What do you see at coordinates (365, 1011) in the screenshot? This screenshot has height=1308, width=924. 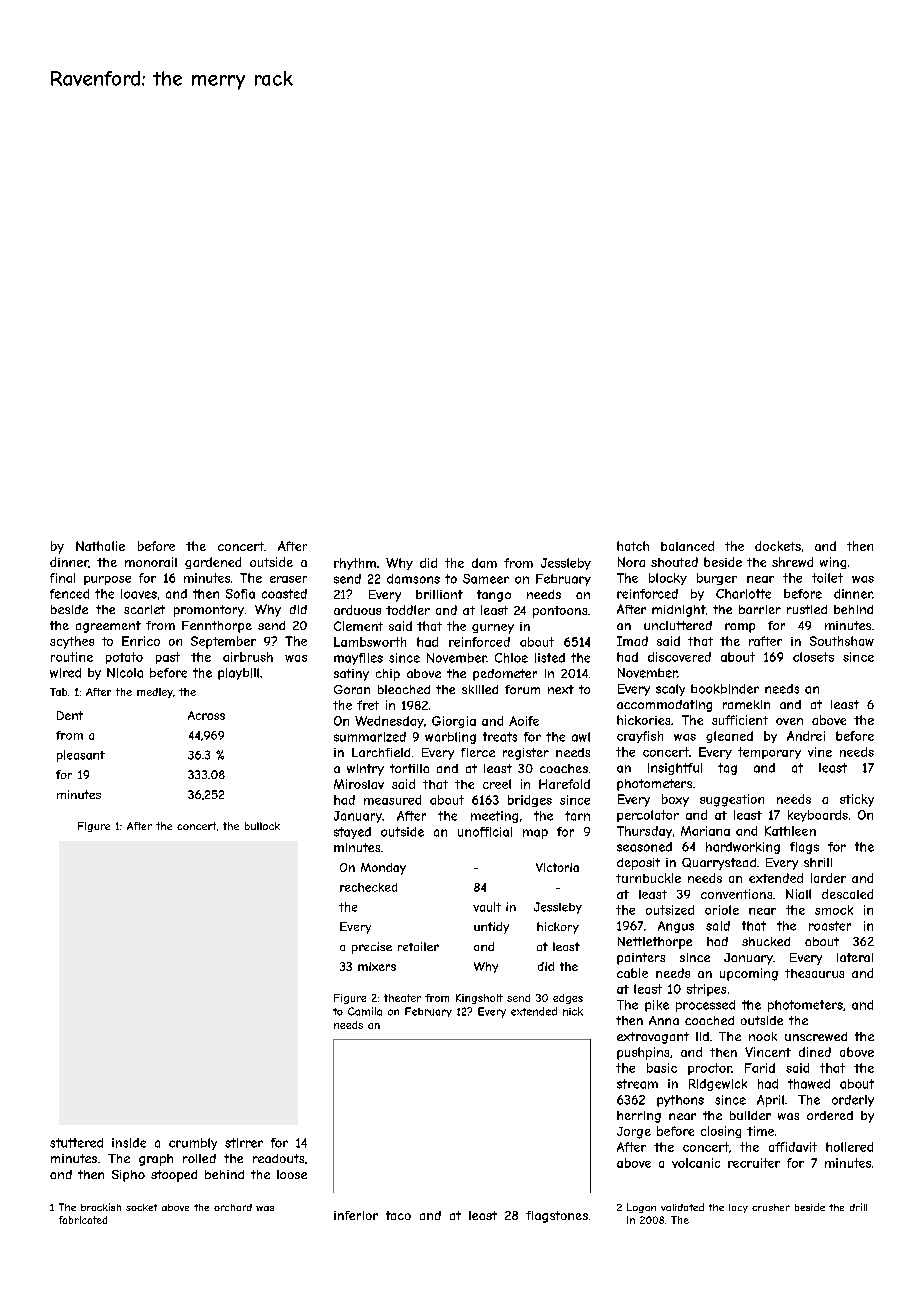 I see `Camila` at bounding box center [365, 1011].
